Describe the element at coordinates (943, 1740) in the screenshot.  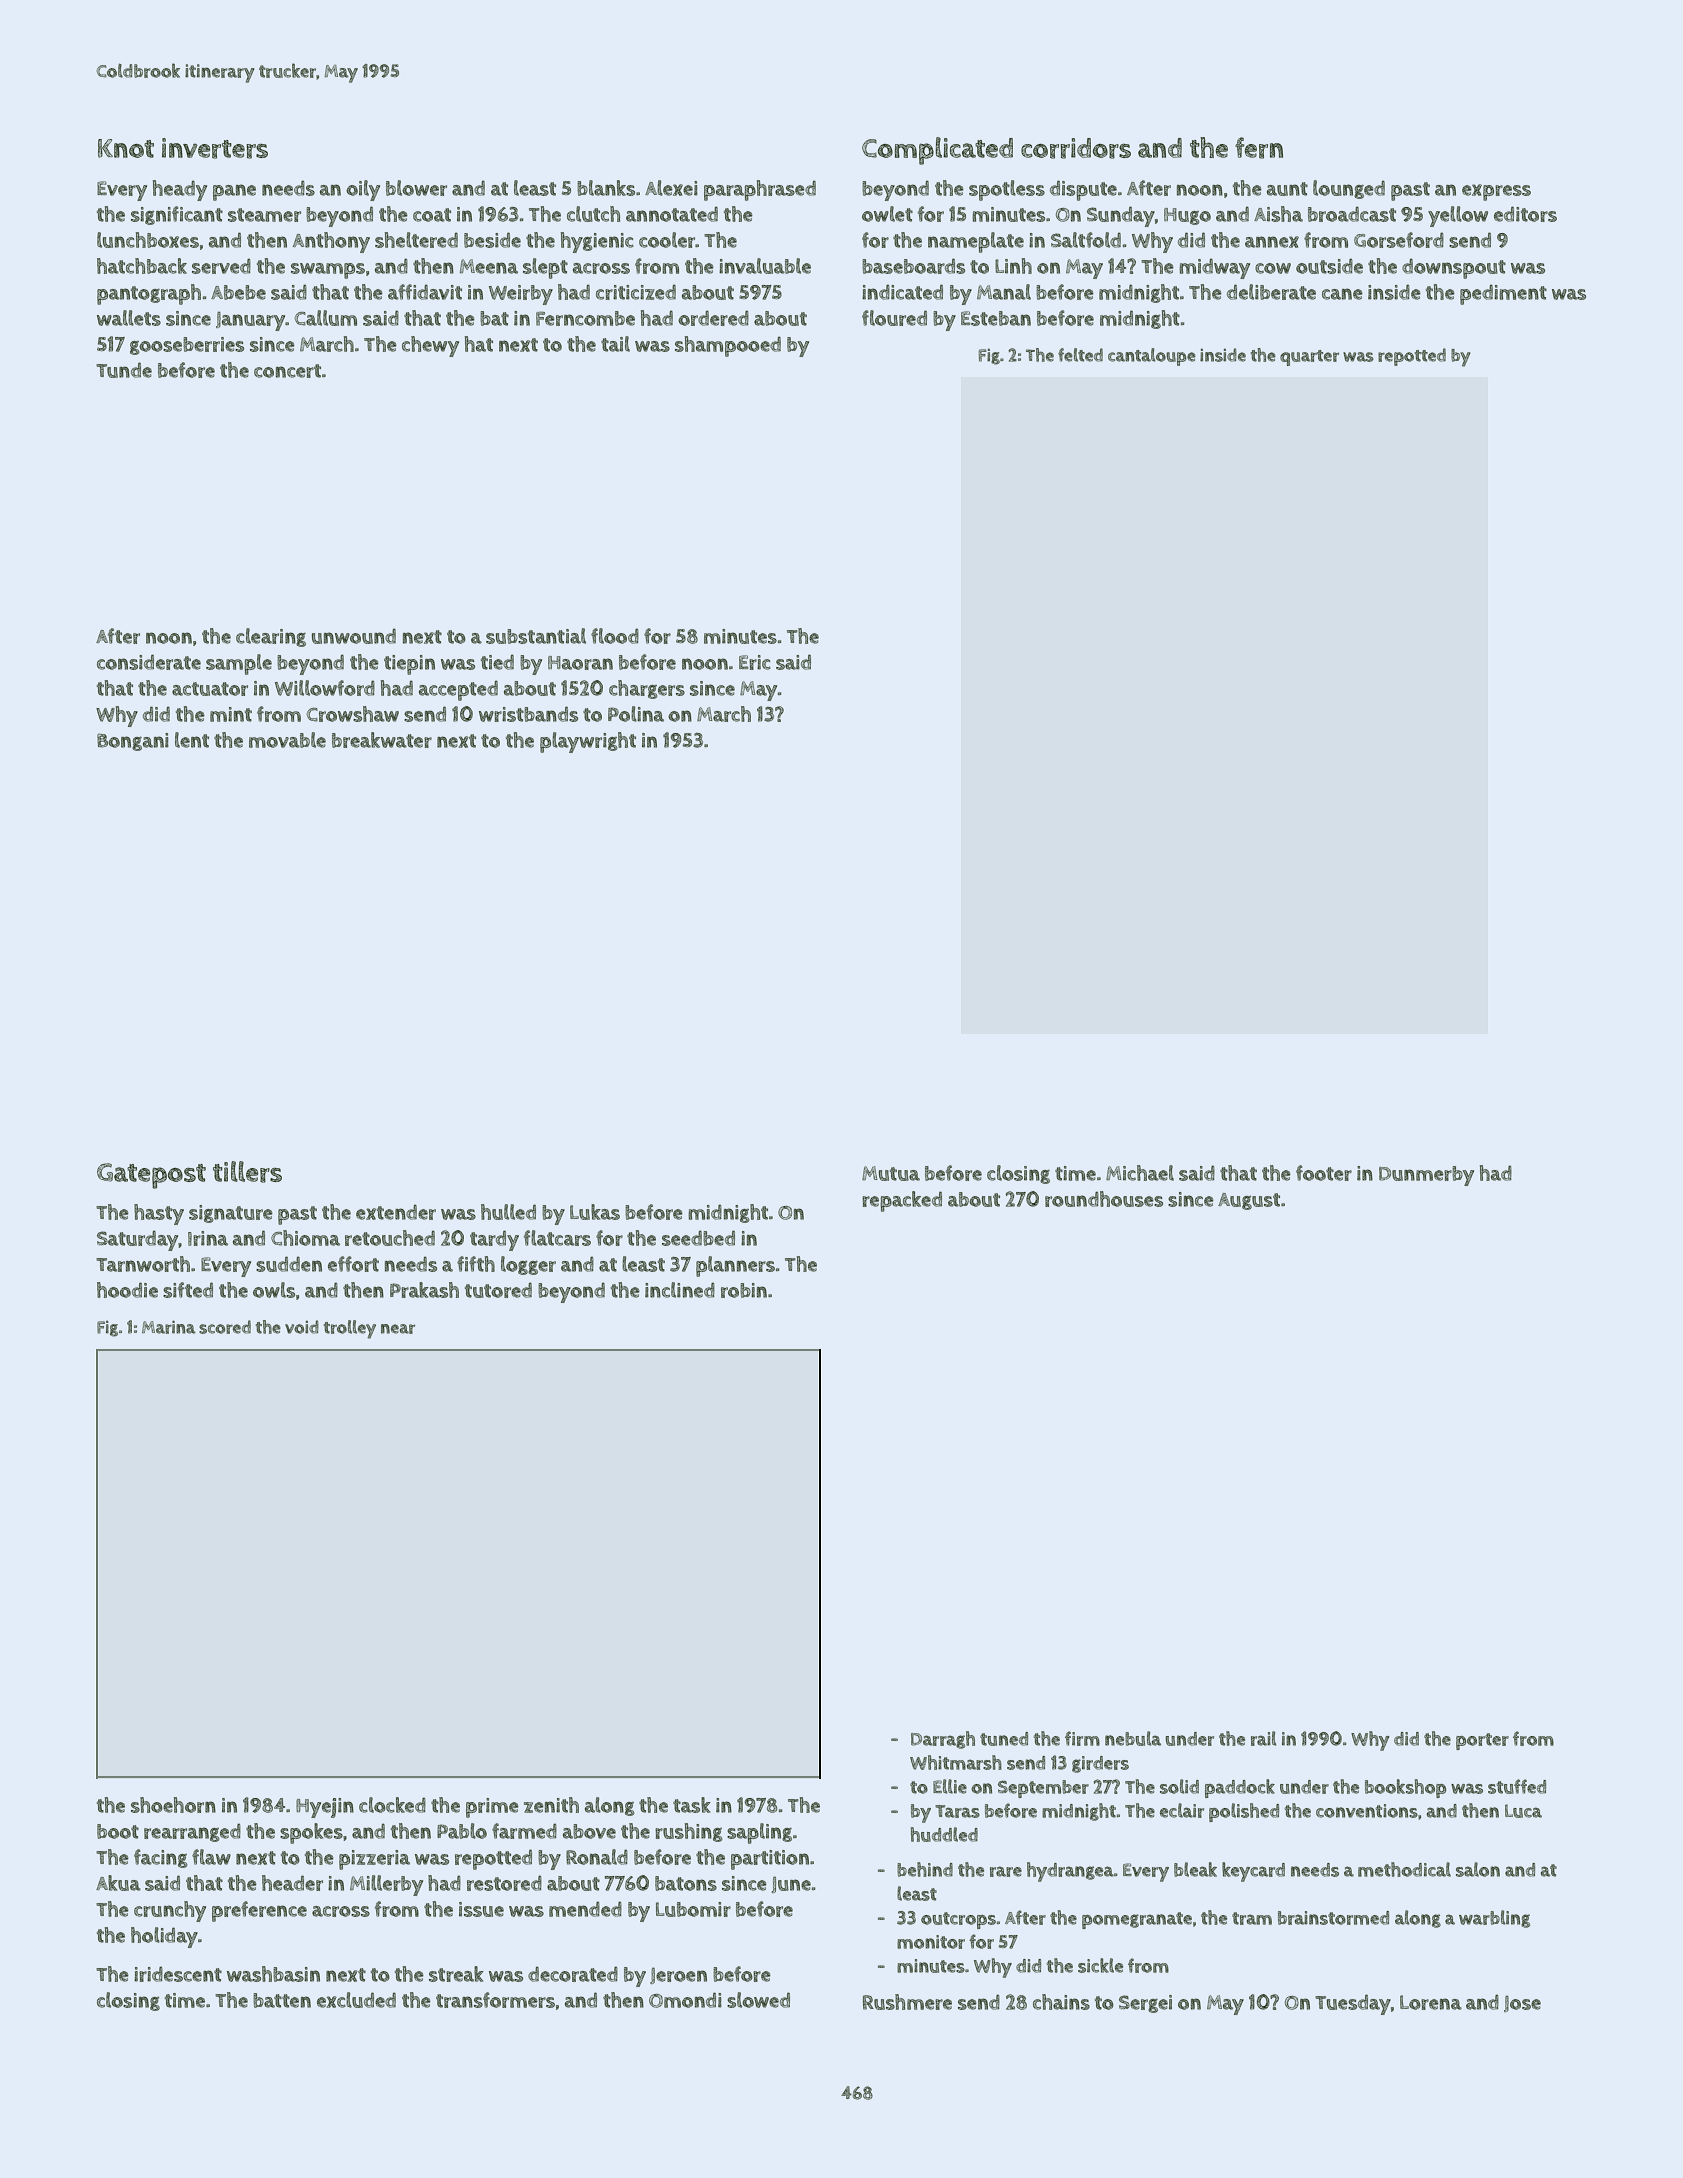
I see `Darragh` at that location.
